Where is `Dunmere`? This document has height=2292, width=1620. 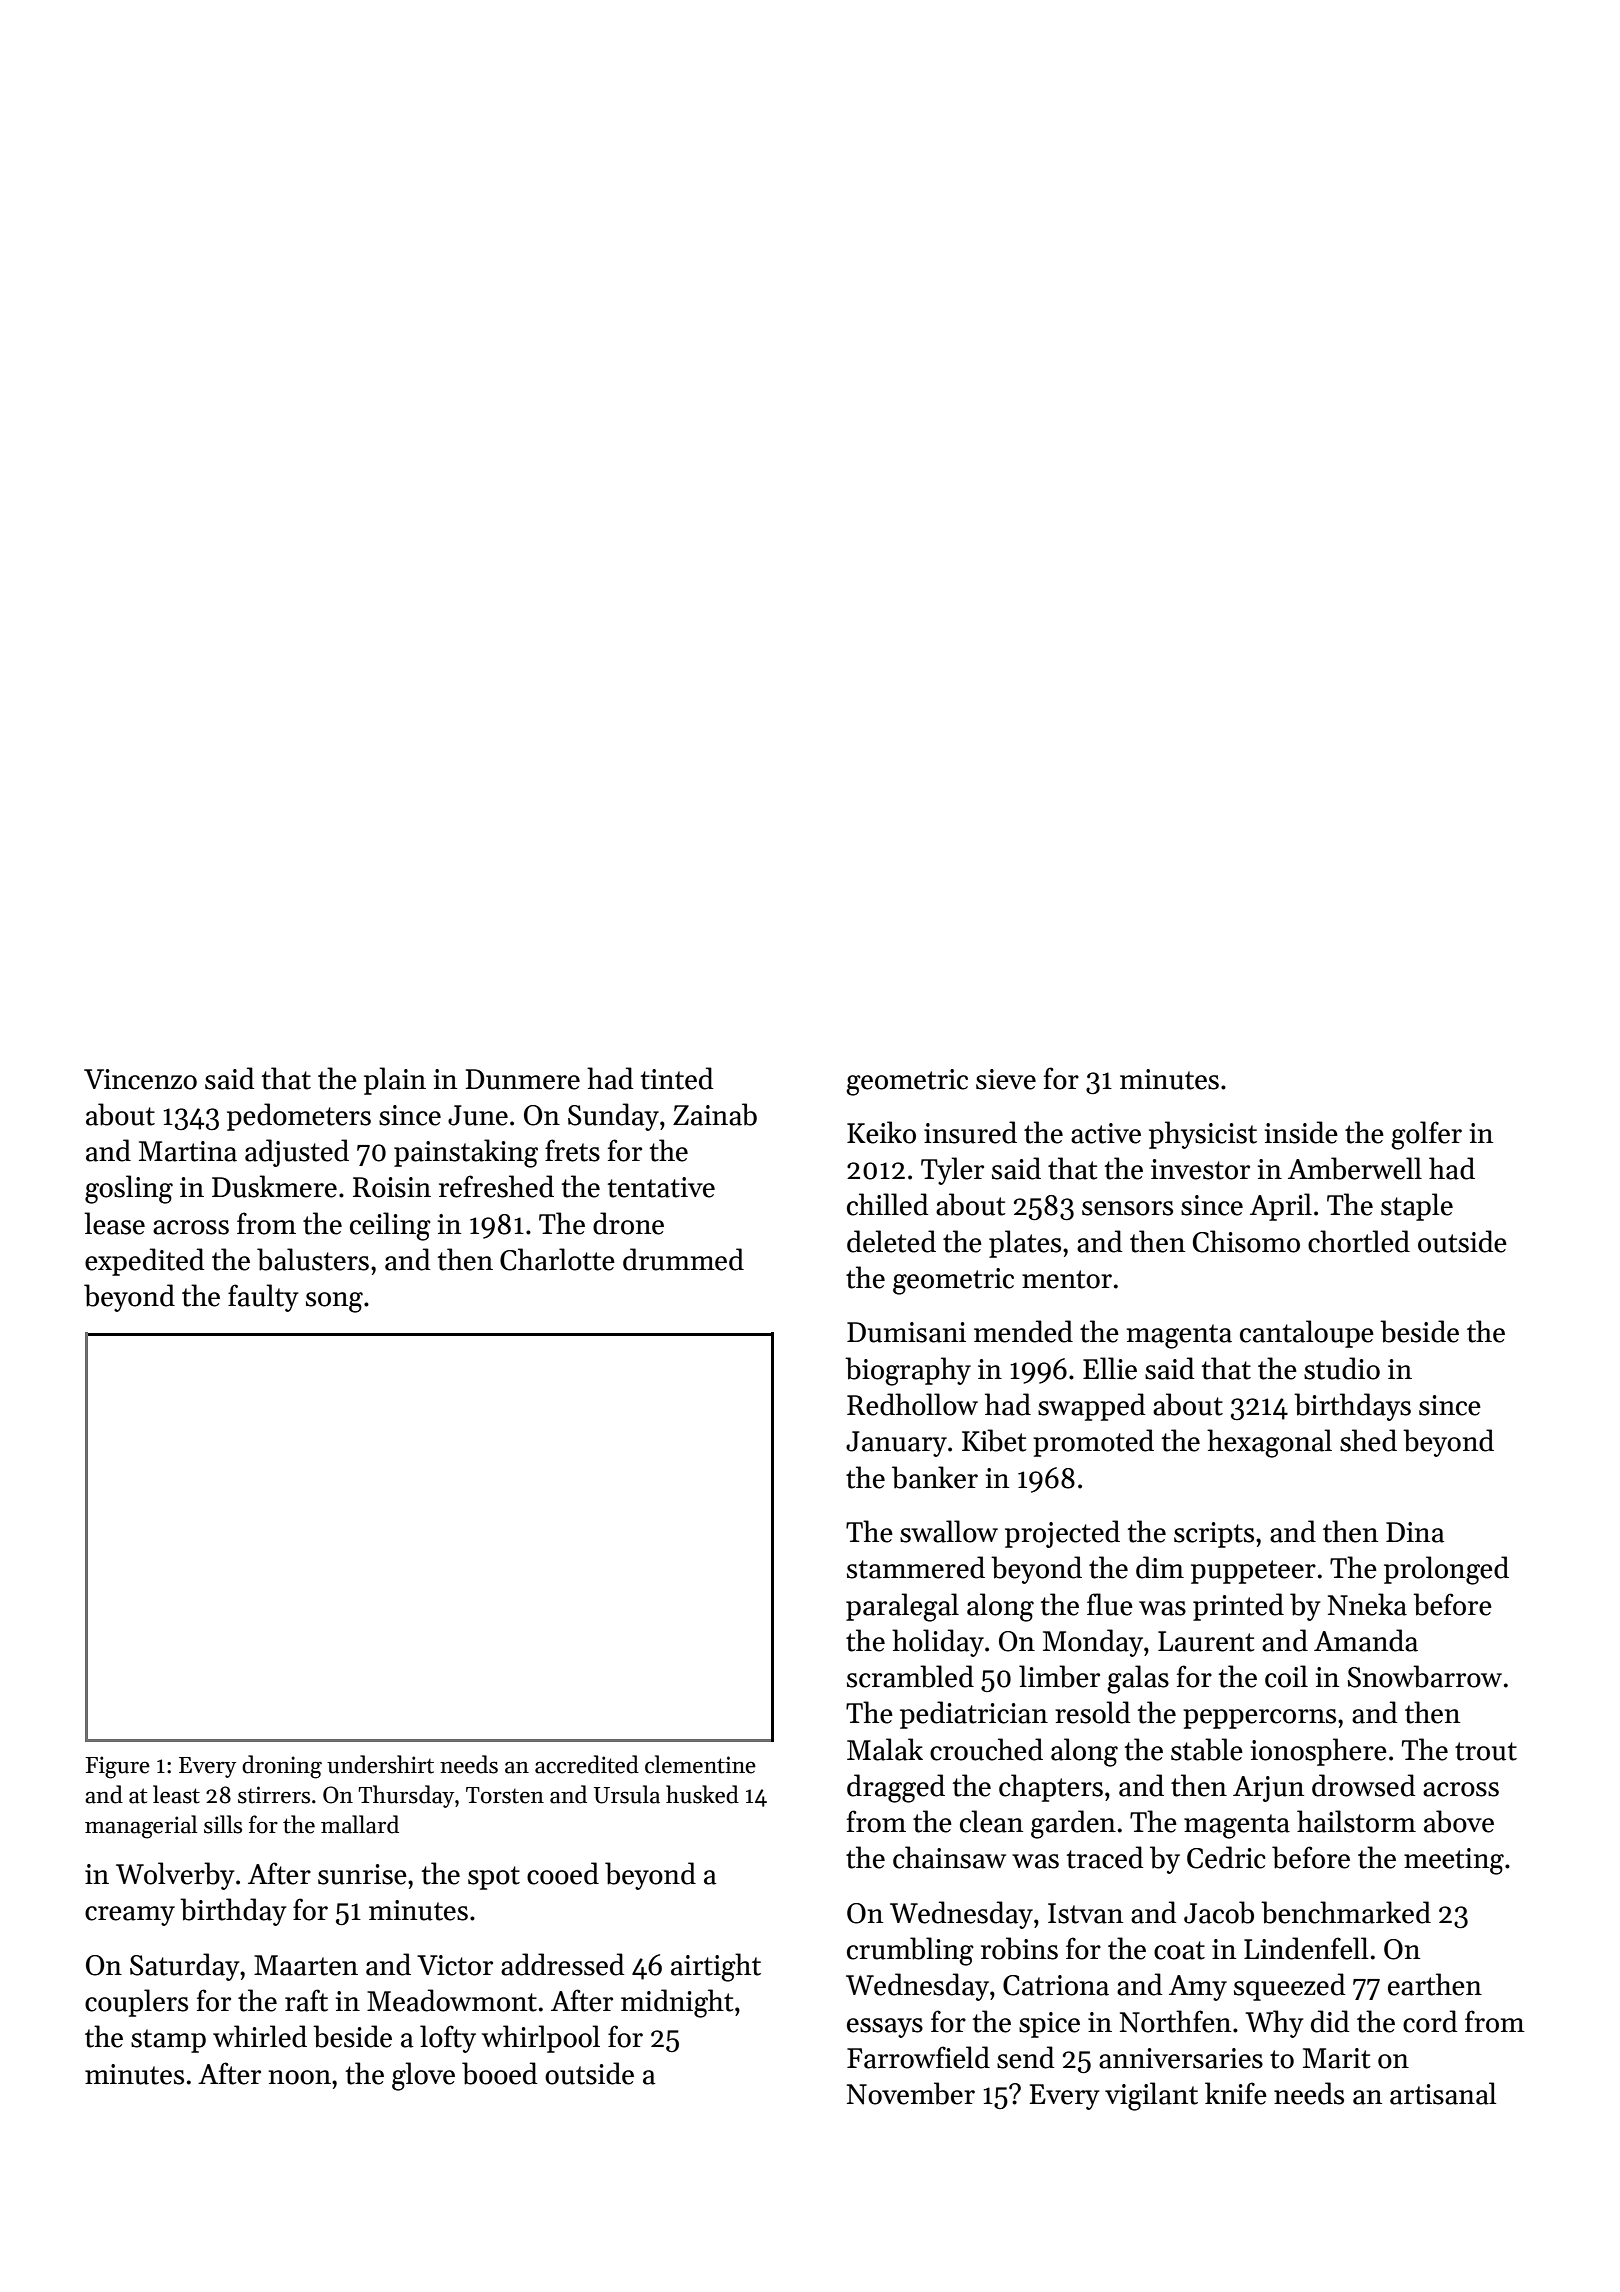
Dunmere is located at coordinates (523, 1079).
